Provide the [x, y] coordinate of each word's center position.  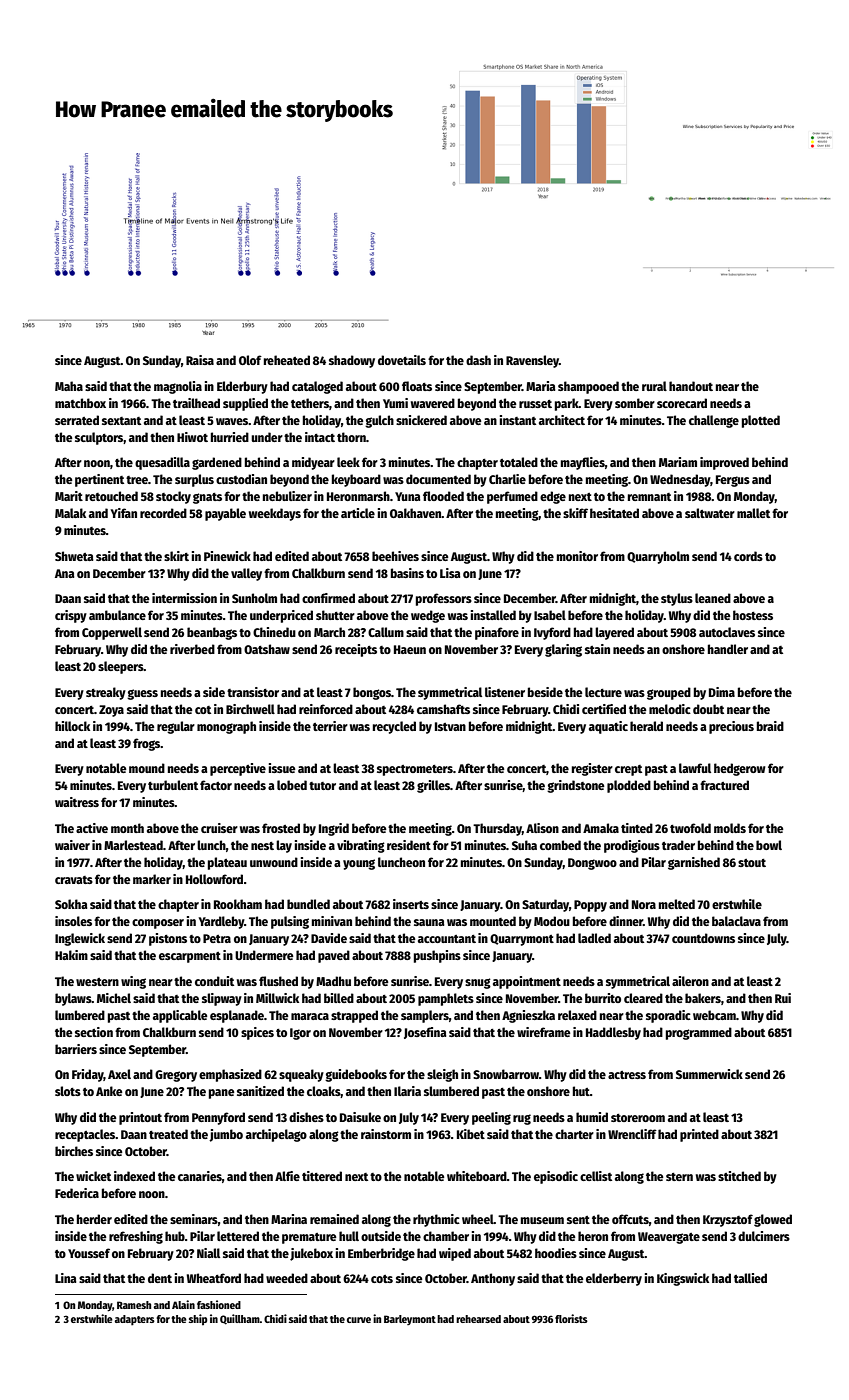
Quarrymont [522, 940]
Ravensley [532, 361]
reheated [287, 360]
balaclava [736, 921]
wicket [93, 1176]
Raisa [200, 360]
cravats [74, 880]
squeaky [301, 1075]
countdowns [703, 938]
